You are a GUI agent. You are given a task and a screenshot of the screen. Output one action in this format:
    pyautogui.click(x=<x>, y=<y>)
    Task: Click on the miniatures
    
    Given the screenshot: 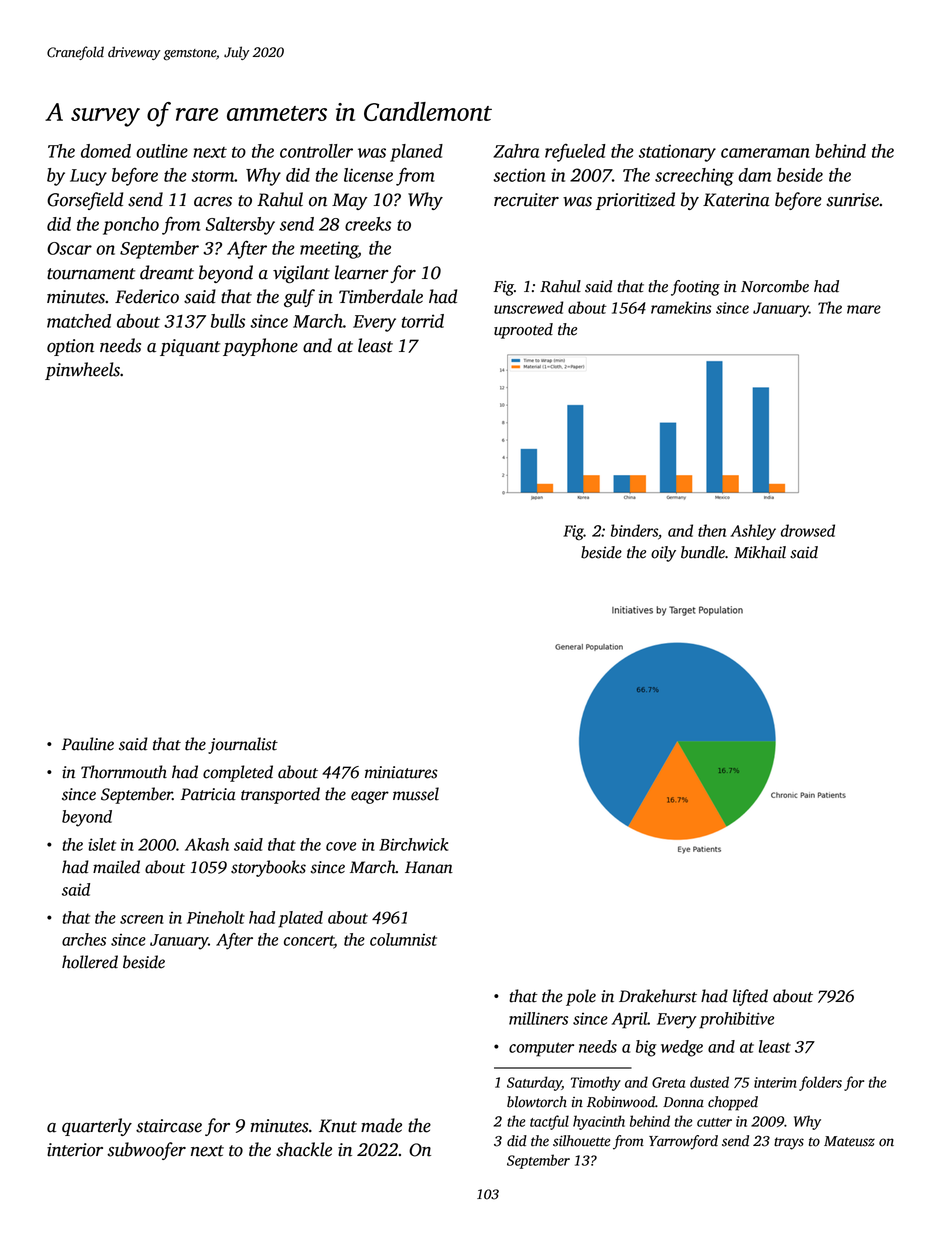 What is the action you would take?
    pyautogui.click(x=401, y=772)
